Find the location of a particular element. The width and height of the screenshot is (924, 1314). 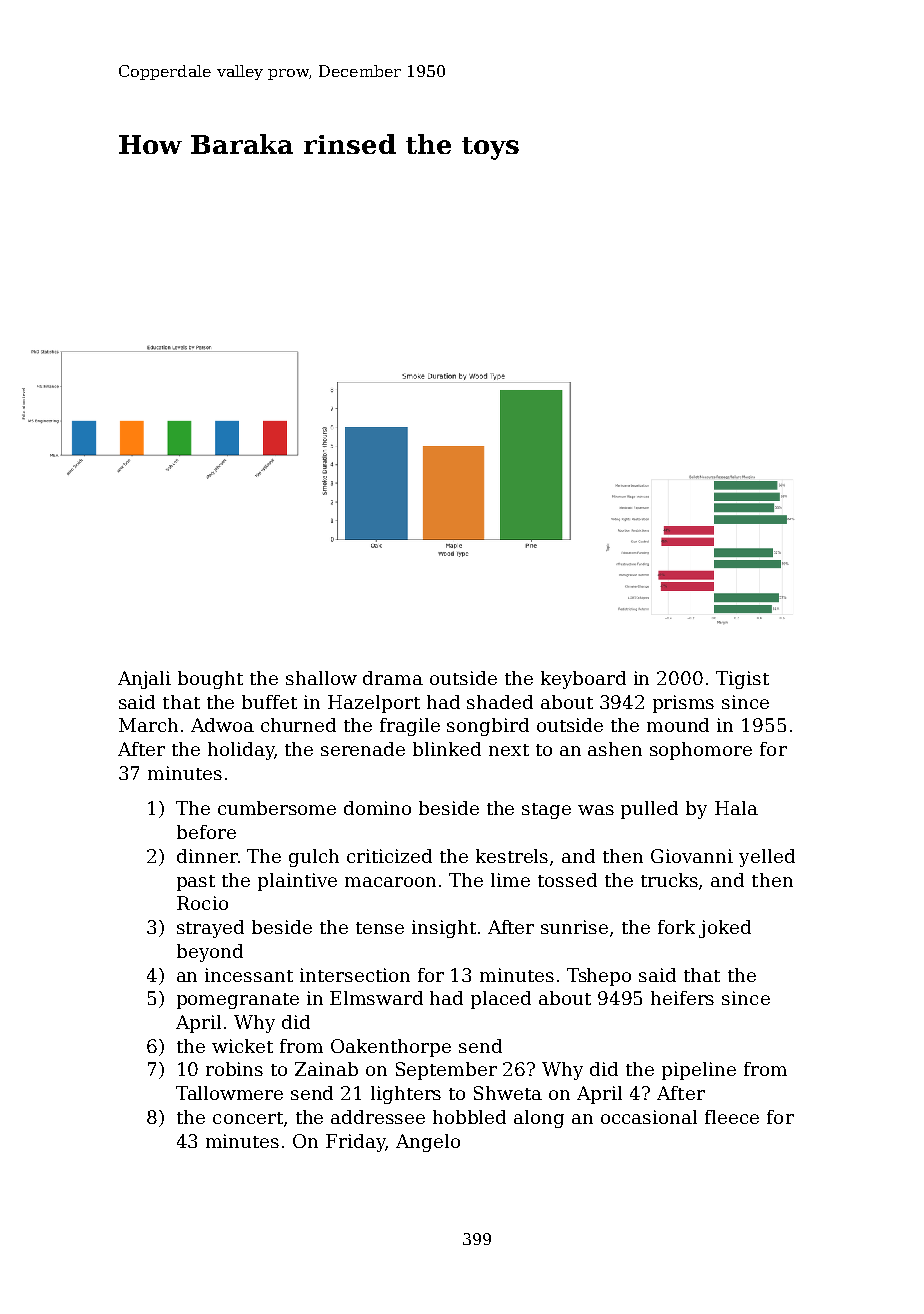

Shweta is located at coordinates (508, 1093).
